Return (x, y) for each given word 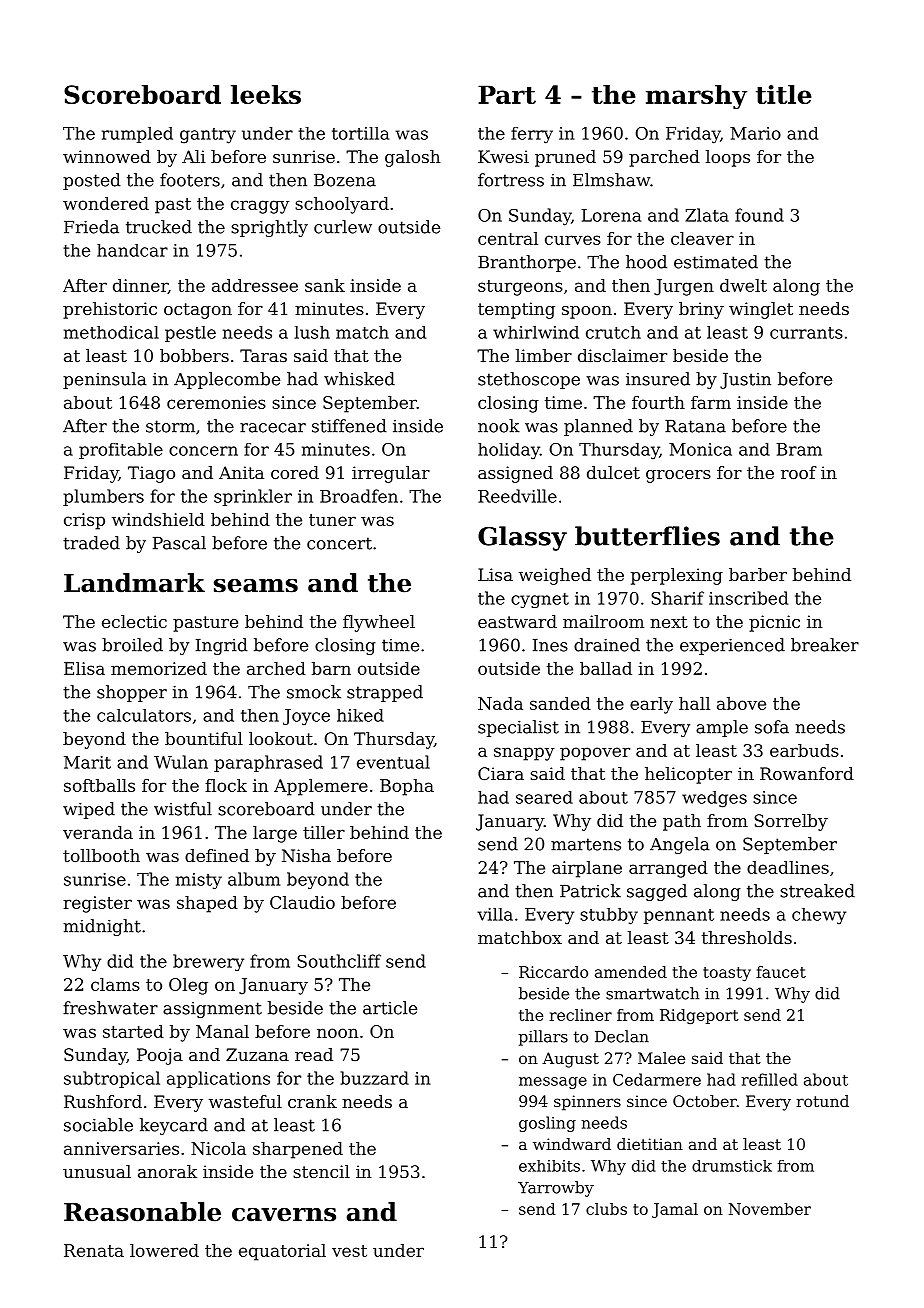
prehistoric (110, 310)
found (759, 215)
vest (349, 1251)
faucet (781, 972)
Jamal (675, 1210)
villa (495, 914)
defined (217, 855)
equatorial (282, 1252)
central (508, 238)
